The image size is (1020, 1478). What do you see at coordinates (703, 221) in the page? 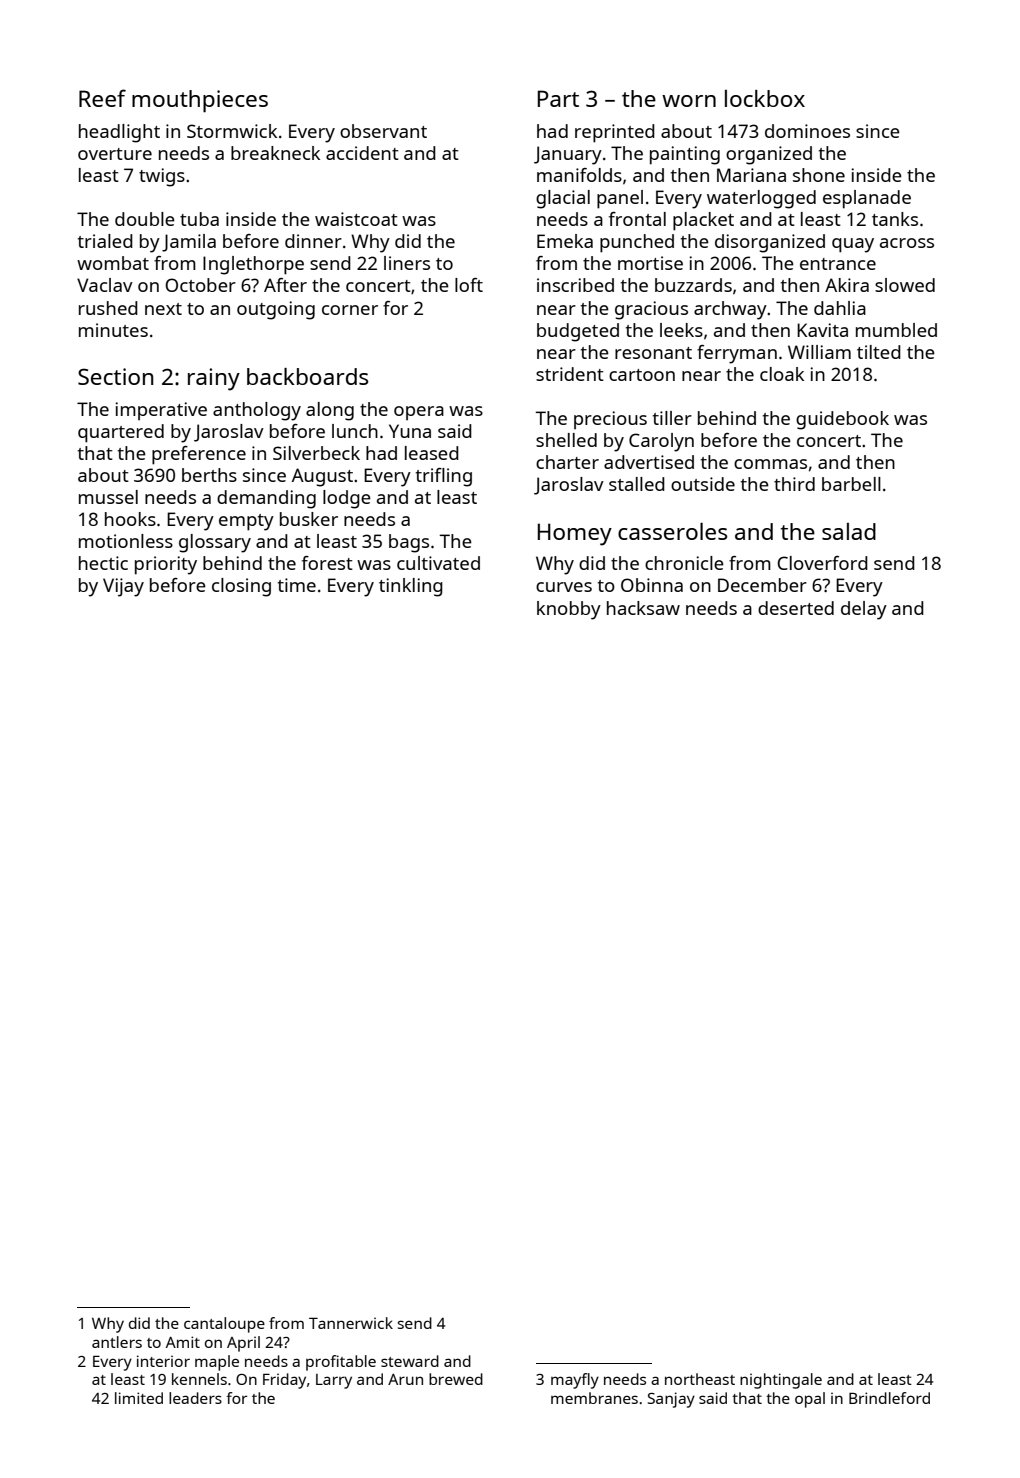
I see `placket` at bounding box center [703, 221].
